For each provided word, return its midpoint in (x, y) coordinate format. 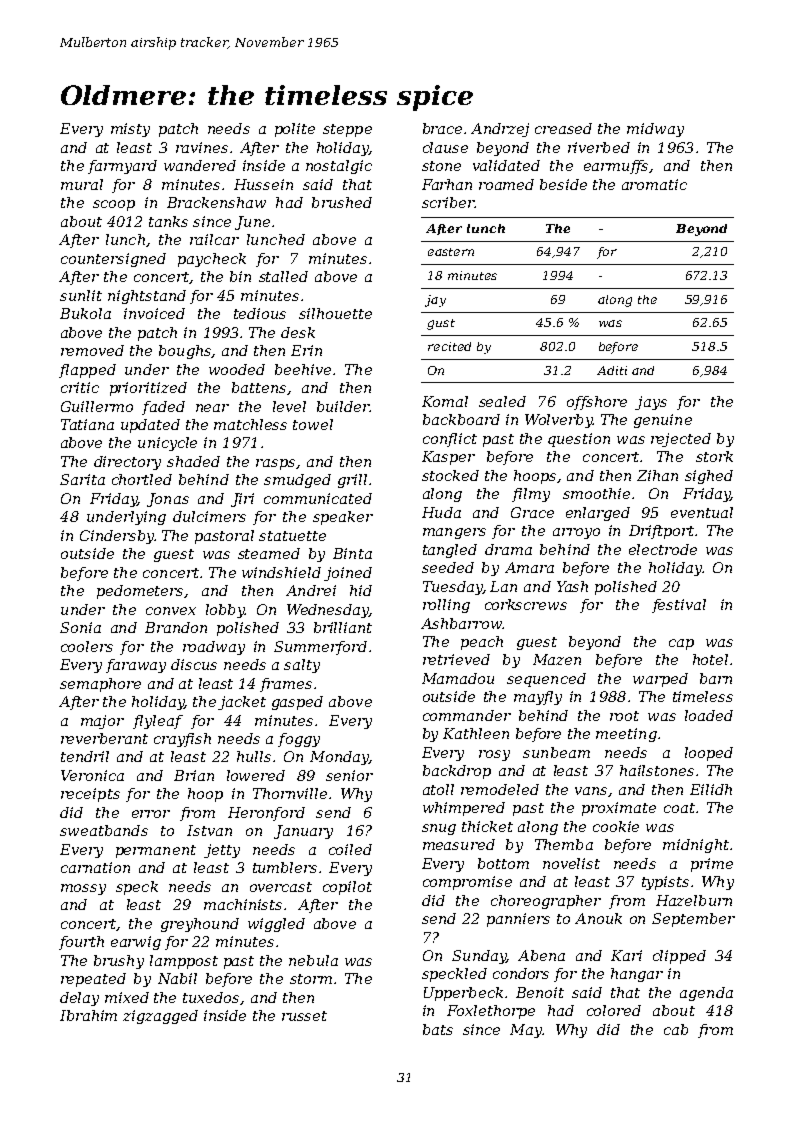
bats (438, 1029)
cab (676, 1029)
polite (295, 130)
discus (194, 664)
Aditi (612, 370)
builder (343, 406)
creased (563, 128)
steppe (347, 130)
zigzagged (160, 1017)
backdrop (457, 772)
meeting (626, 735)
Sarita (82, 479)
